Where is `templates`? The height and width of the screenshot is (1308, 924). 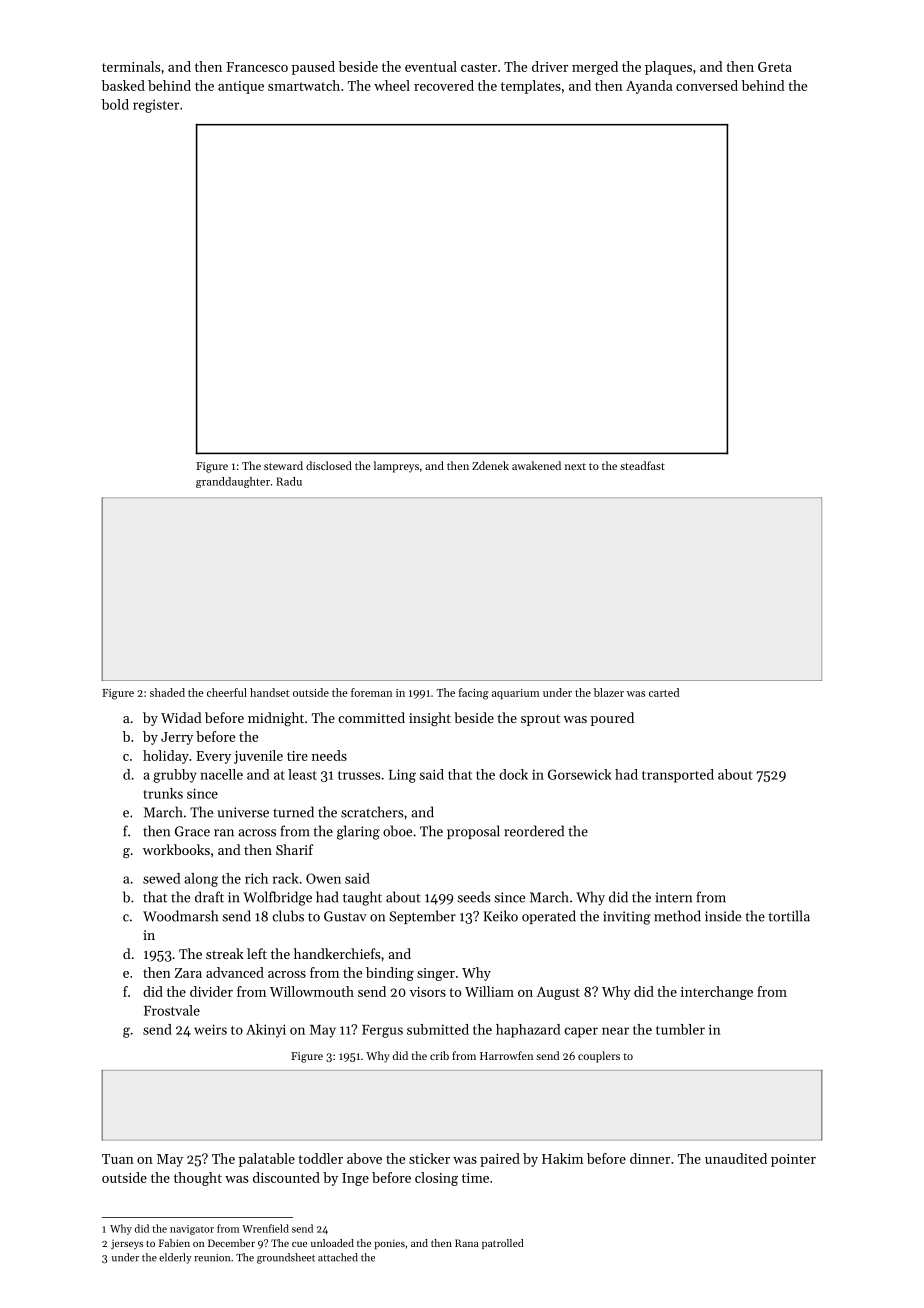 templates is located at coordinates (531, 87).
